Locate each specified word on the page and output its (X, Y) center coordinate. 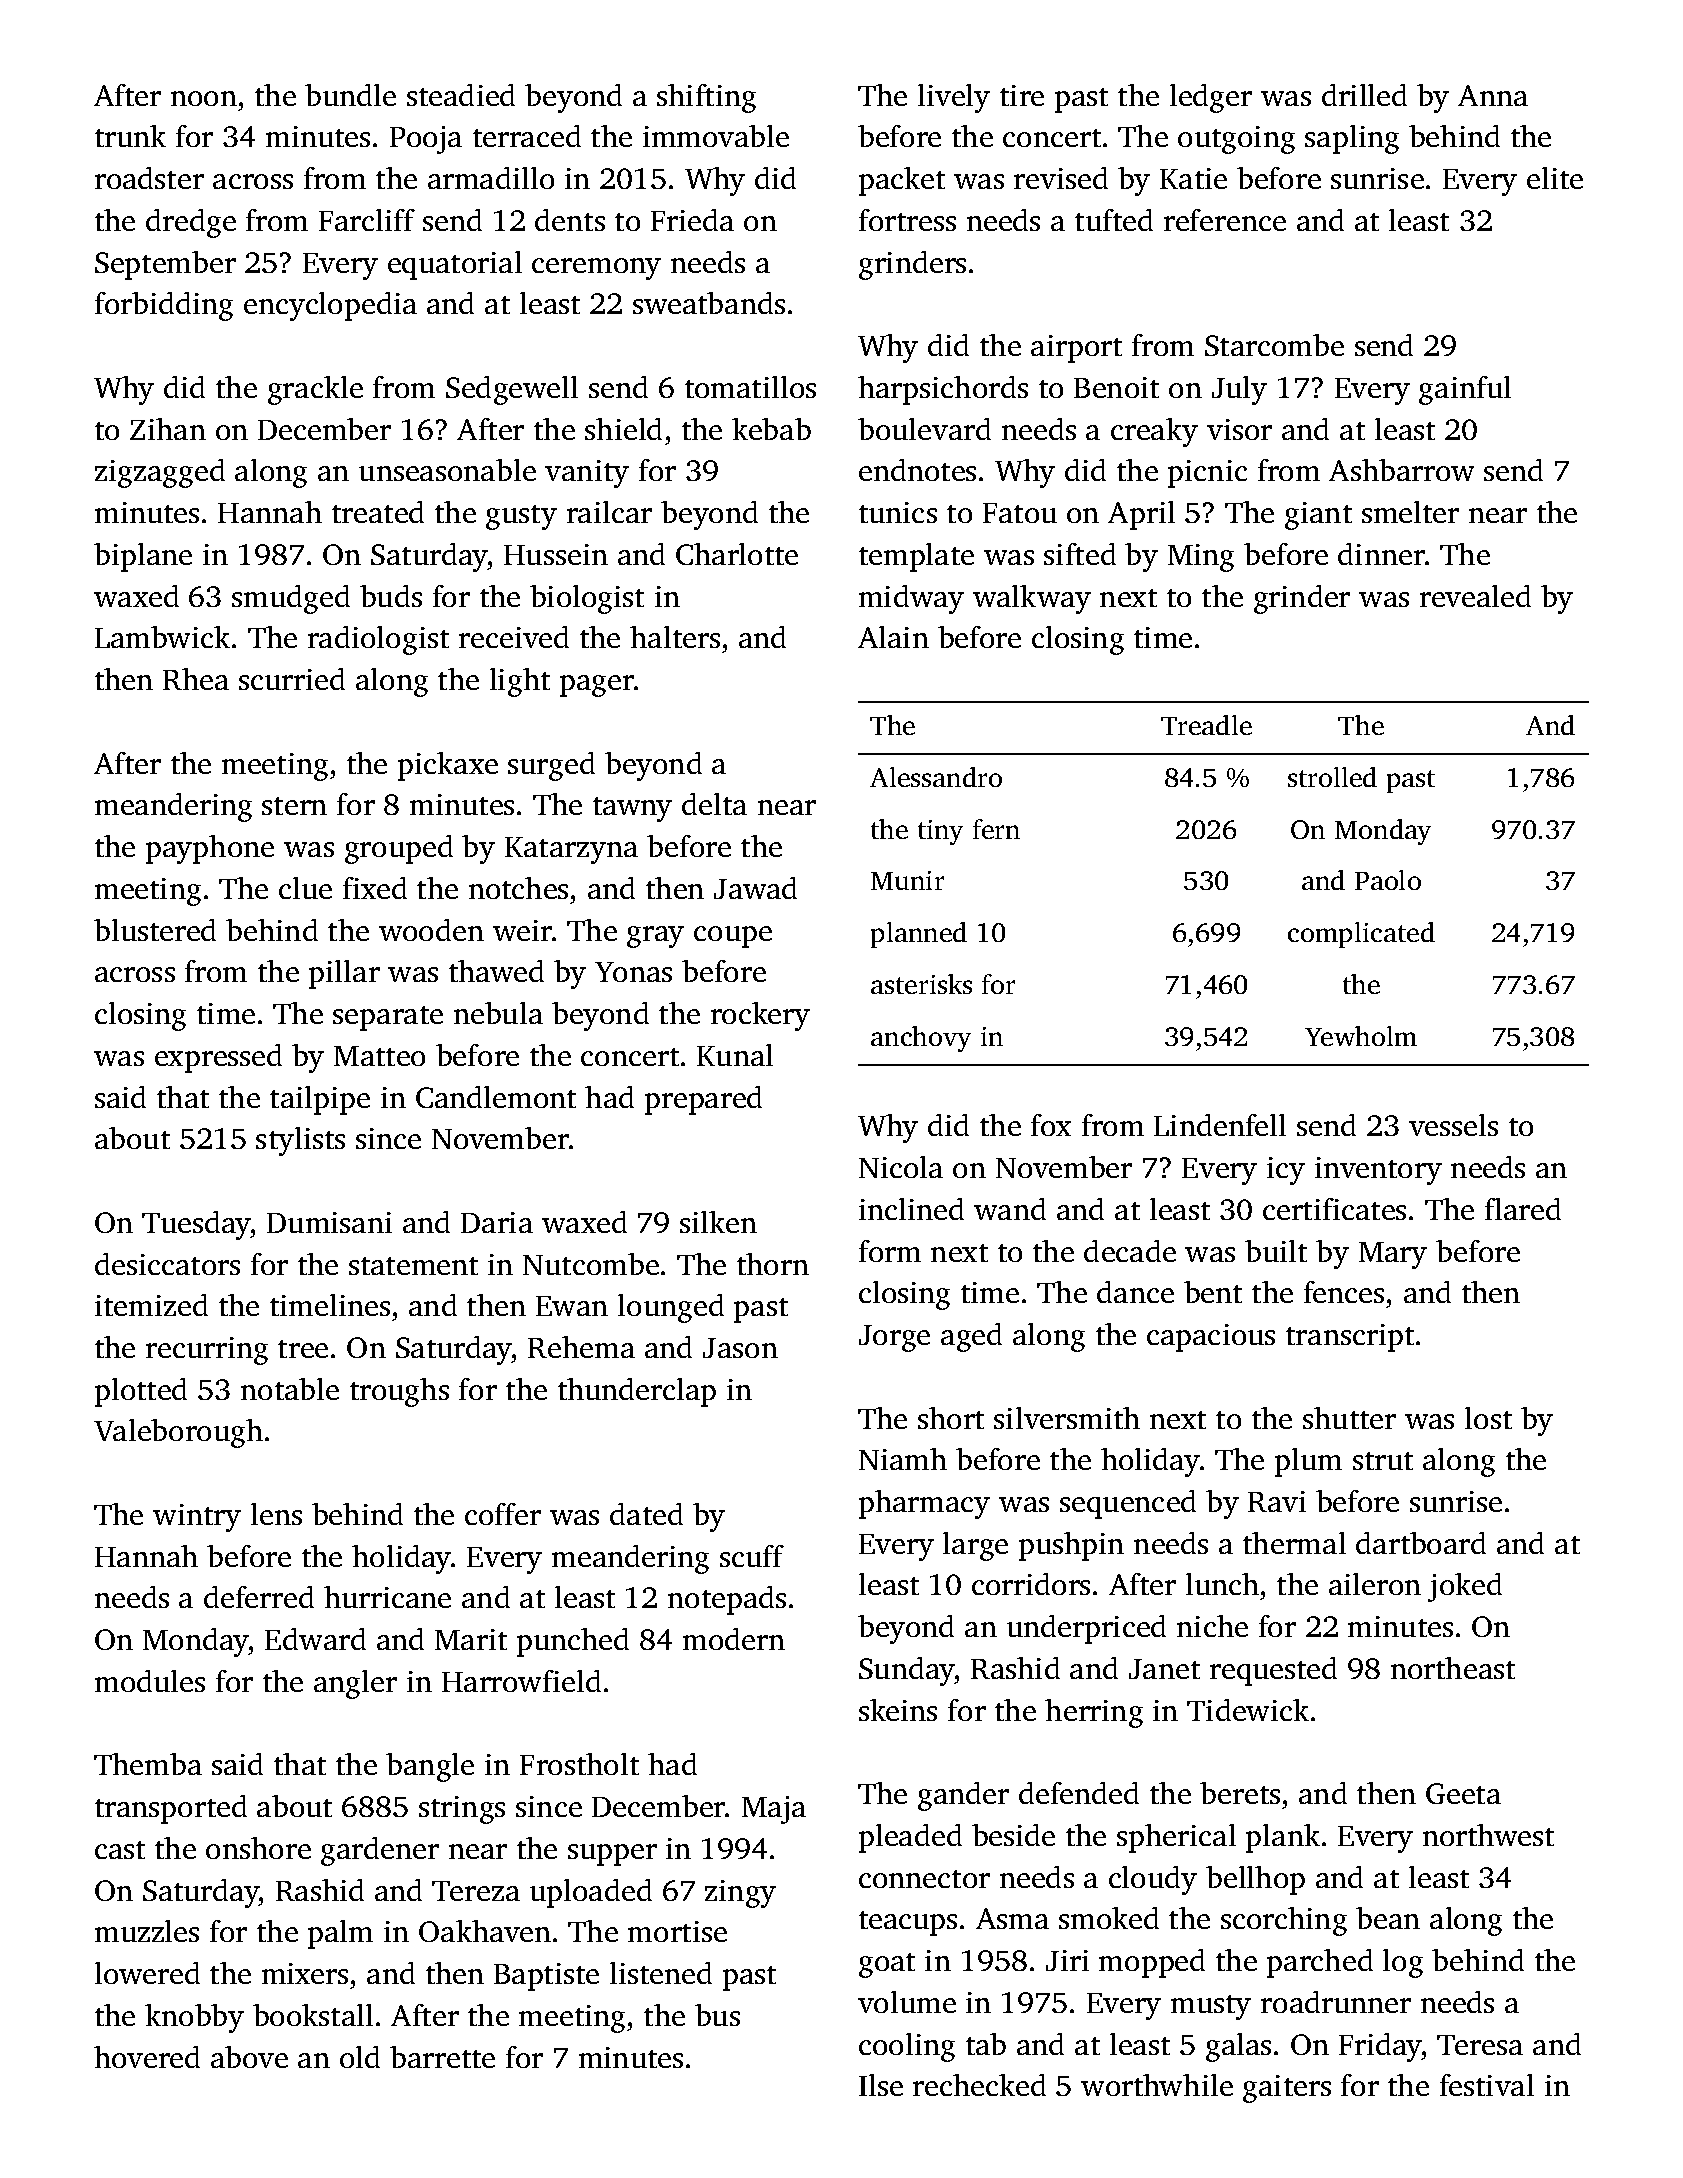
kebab (771, 429)
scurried (292, 679)
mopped (1152, 1963)
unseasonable (447, 470)
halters (675, 637)
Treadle (1206, 725)
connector (924, 1879)
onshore (258, 1848)
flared (1523, 1209)
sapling (1352, 139)
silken (718, 1222)
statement (413, 1266)
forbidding (164, 306)
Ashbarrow (1401, 470)
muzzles (147, 1931)
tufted (1114, 220)
